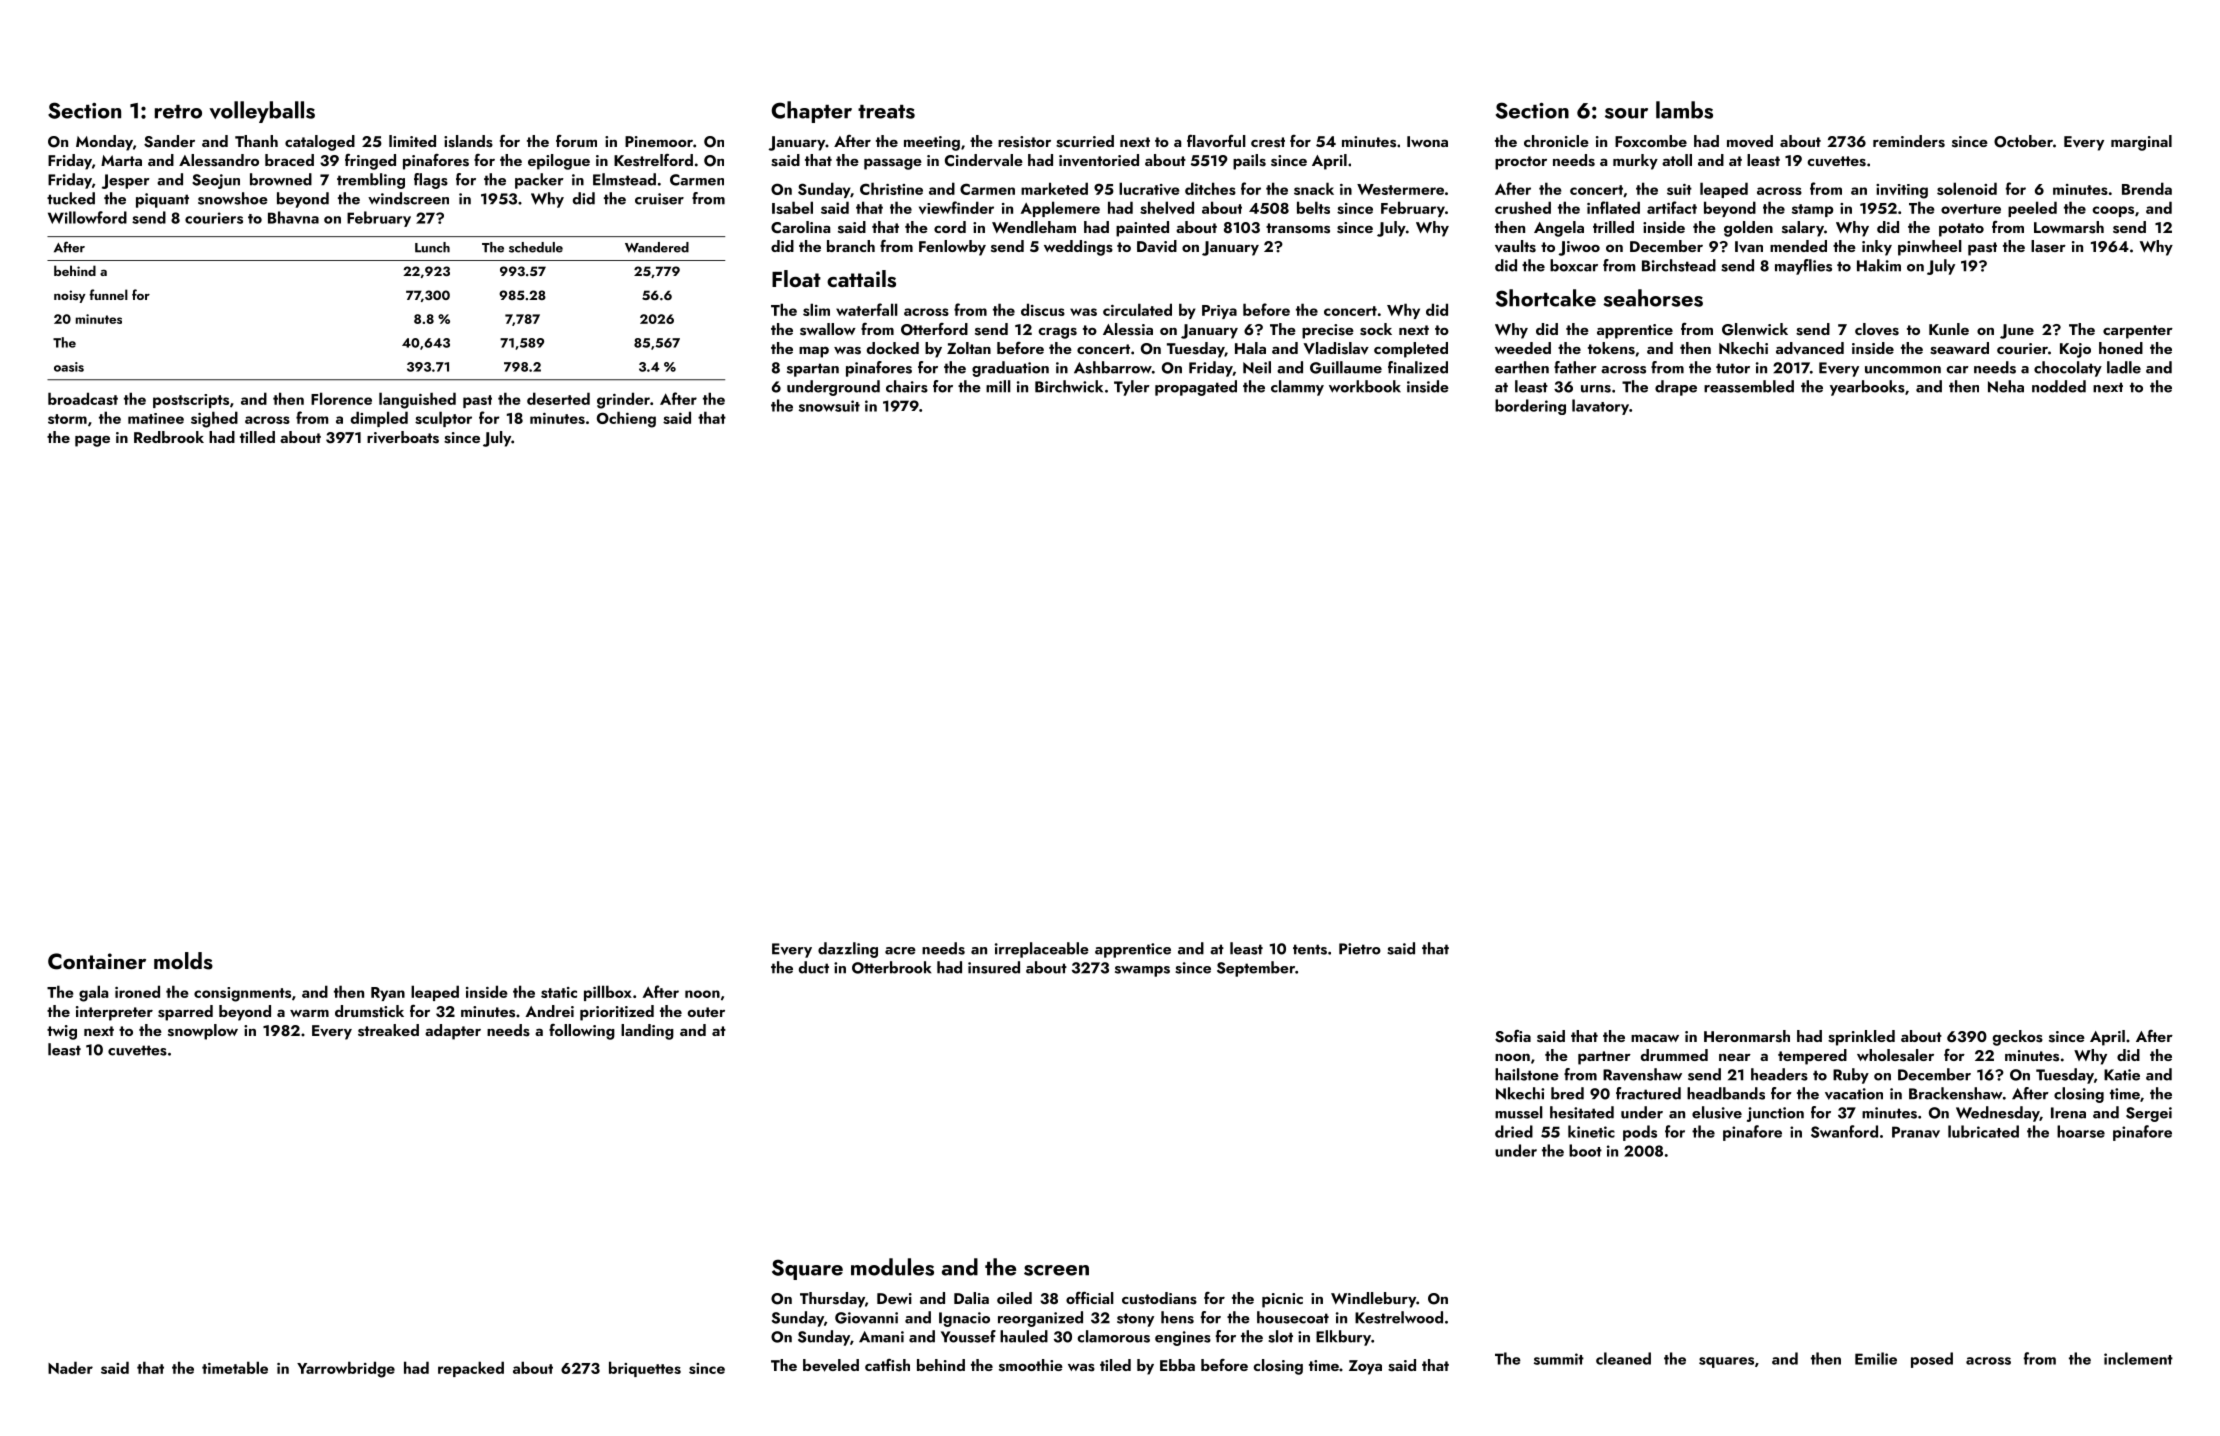 The width and height of the image is (2220, 1436). Describe the element at coordinates (998, 386) in the image. I see `mill` at that location.
